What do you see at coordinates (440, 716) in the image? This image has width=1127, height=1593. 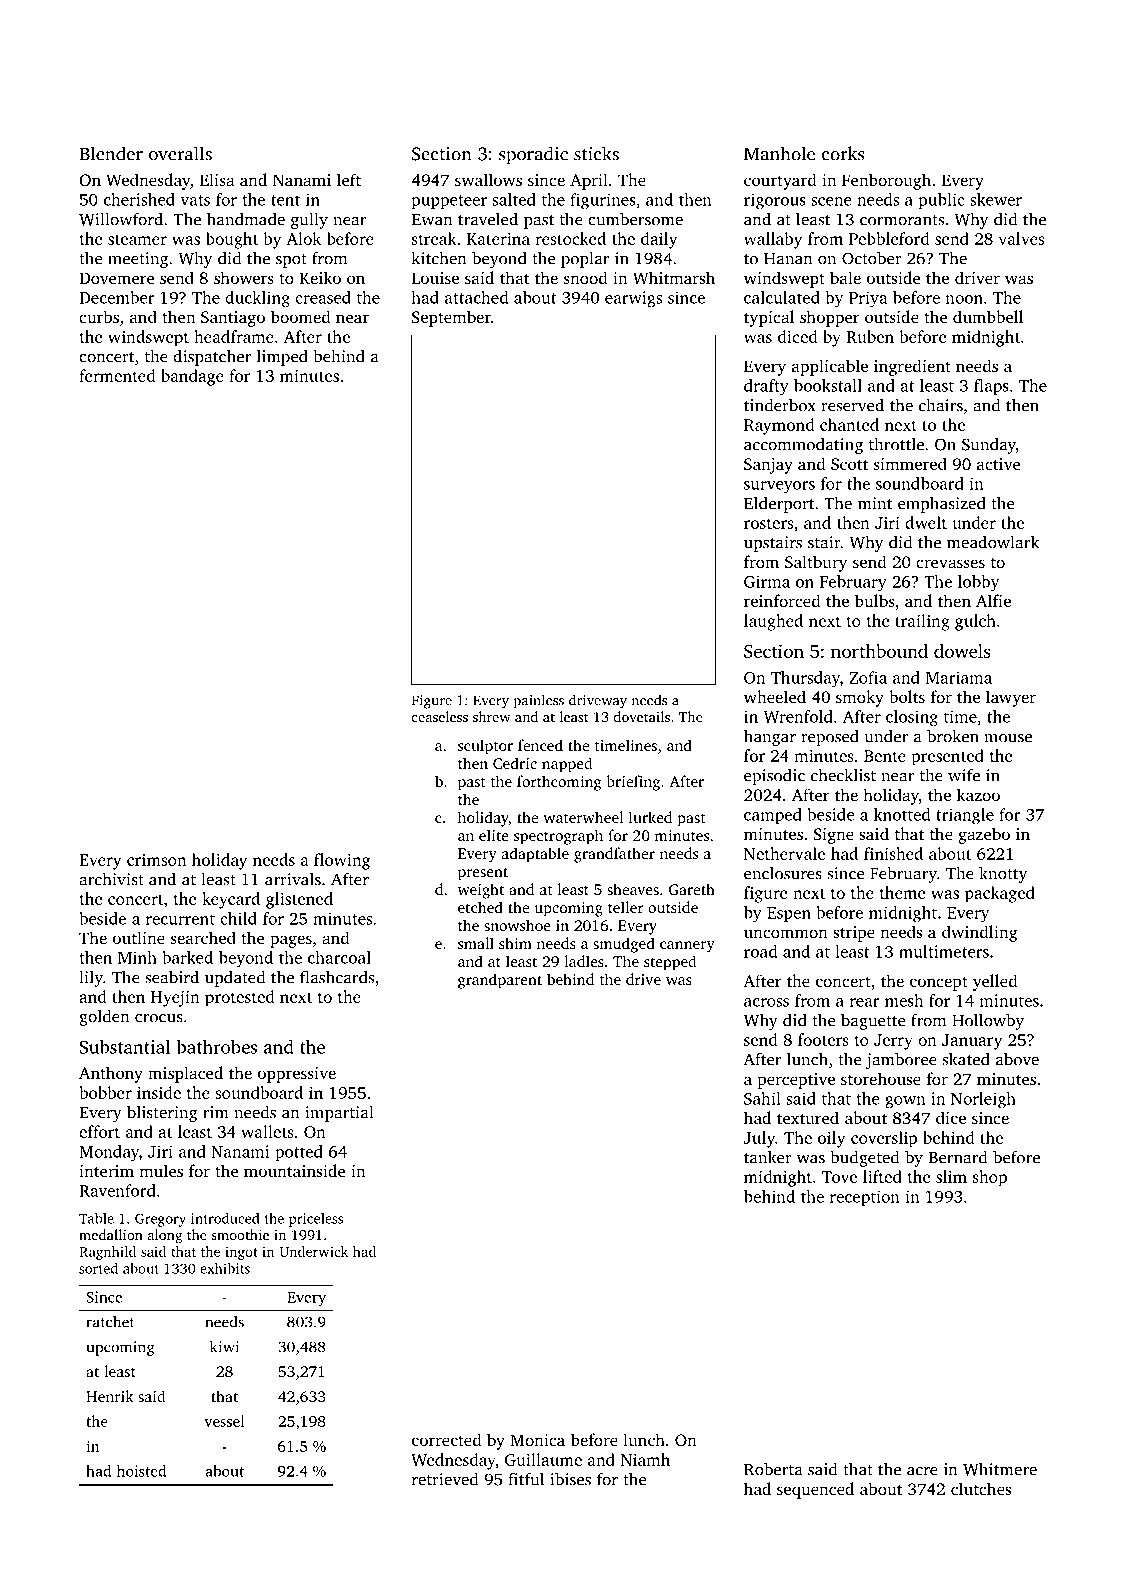 I see `ceaseless` at bounding box center [440, 716].
